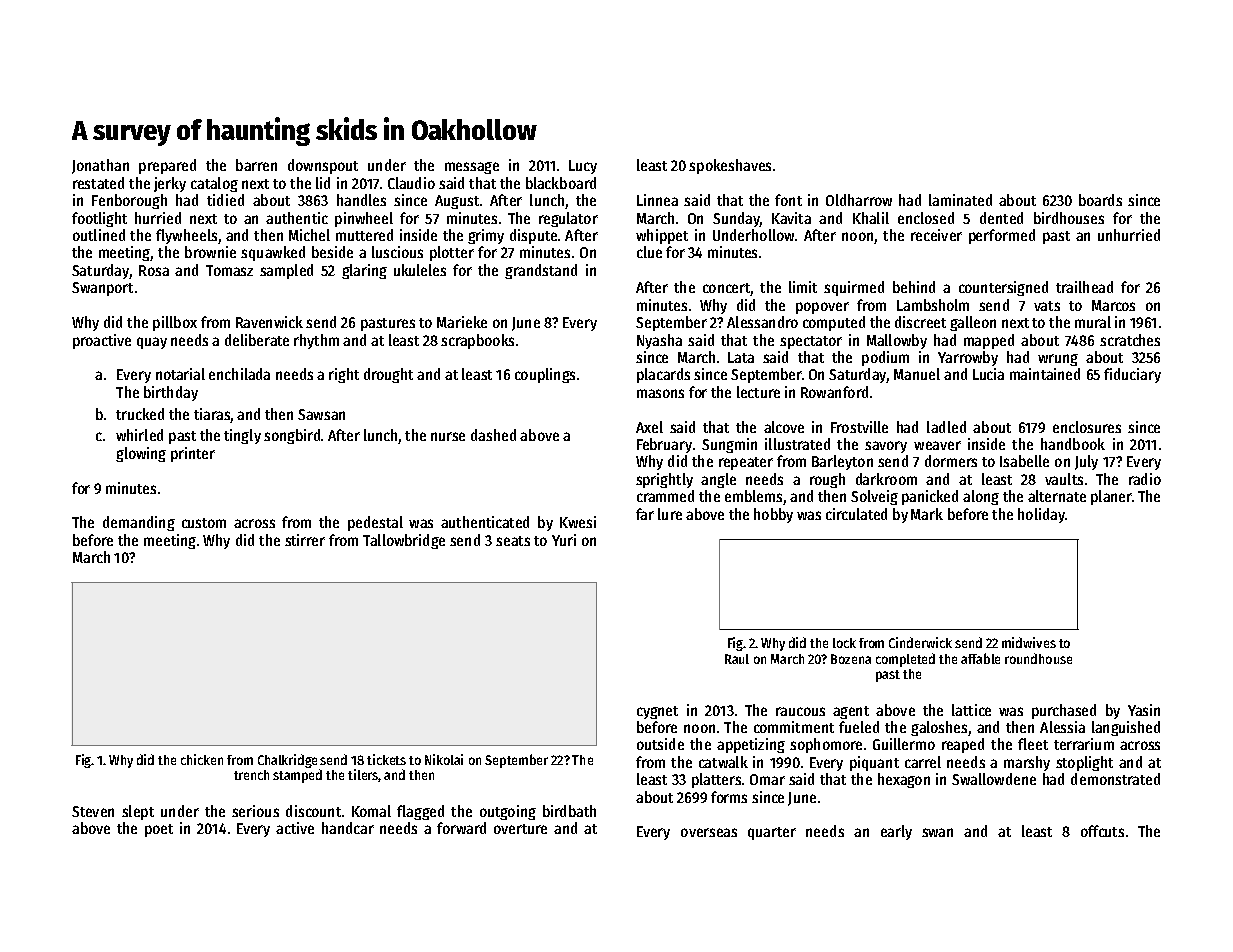 This image has height=952, width=1233. Describe the element at coordinates (297, 776) in the image. I see `stamped` at that location.
